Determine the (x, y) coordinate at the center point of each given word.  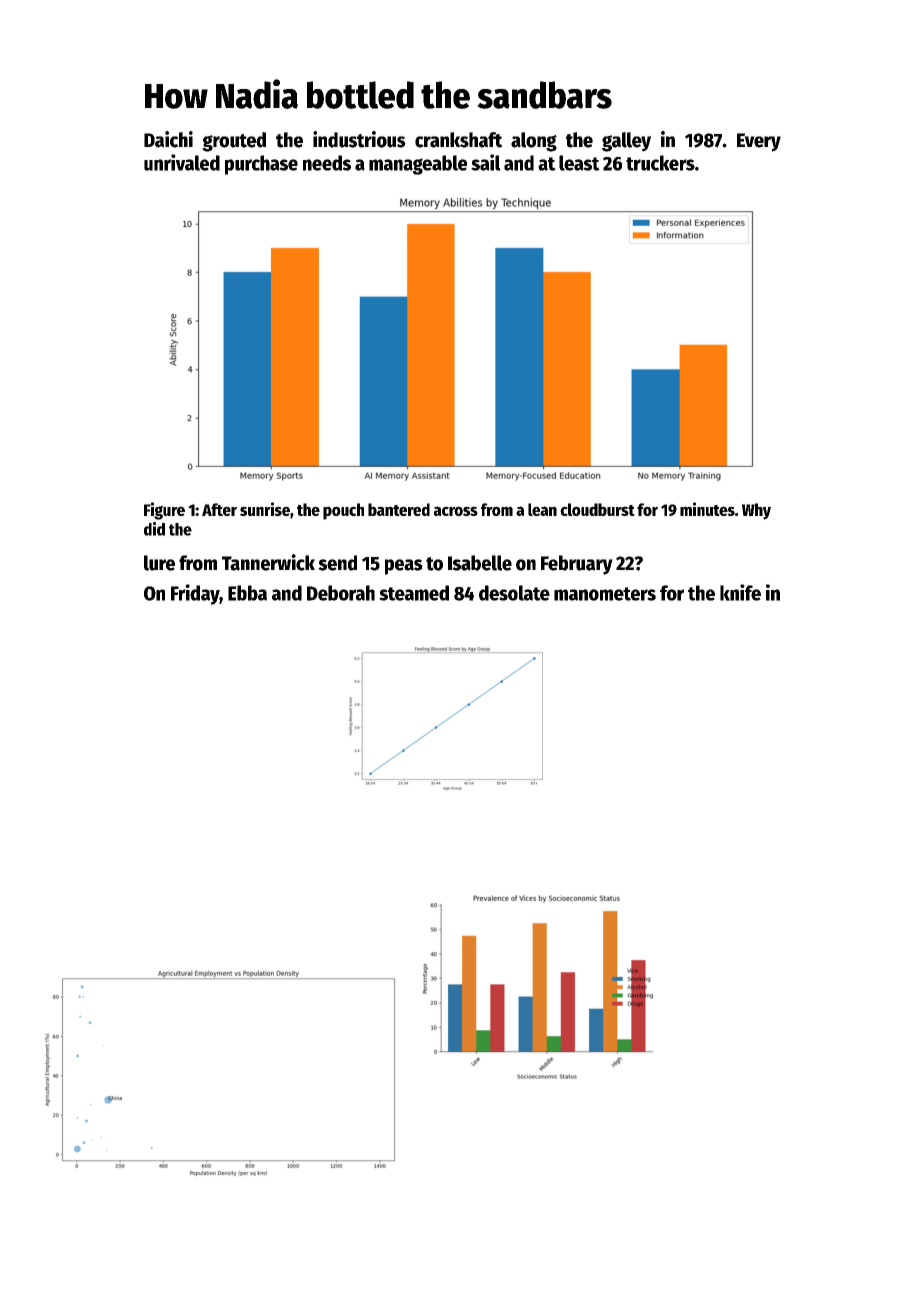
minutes (707, 509)
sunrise (265, 509)
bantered (399, 509)
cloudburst (597, 509)
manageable (418, 165)
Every (759, 142)
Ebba (247, 593)
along (534, 142)
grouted (234, 142)
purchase (261, 165)
